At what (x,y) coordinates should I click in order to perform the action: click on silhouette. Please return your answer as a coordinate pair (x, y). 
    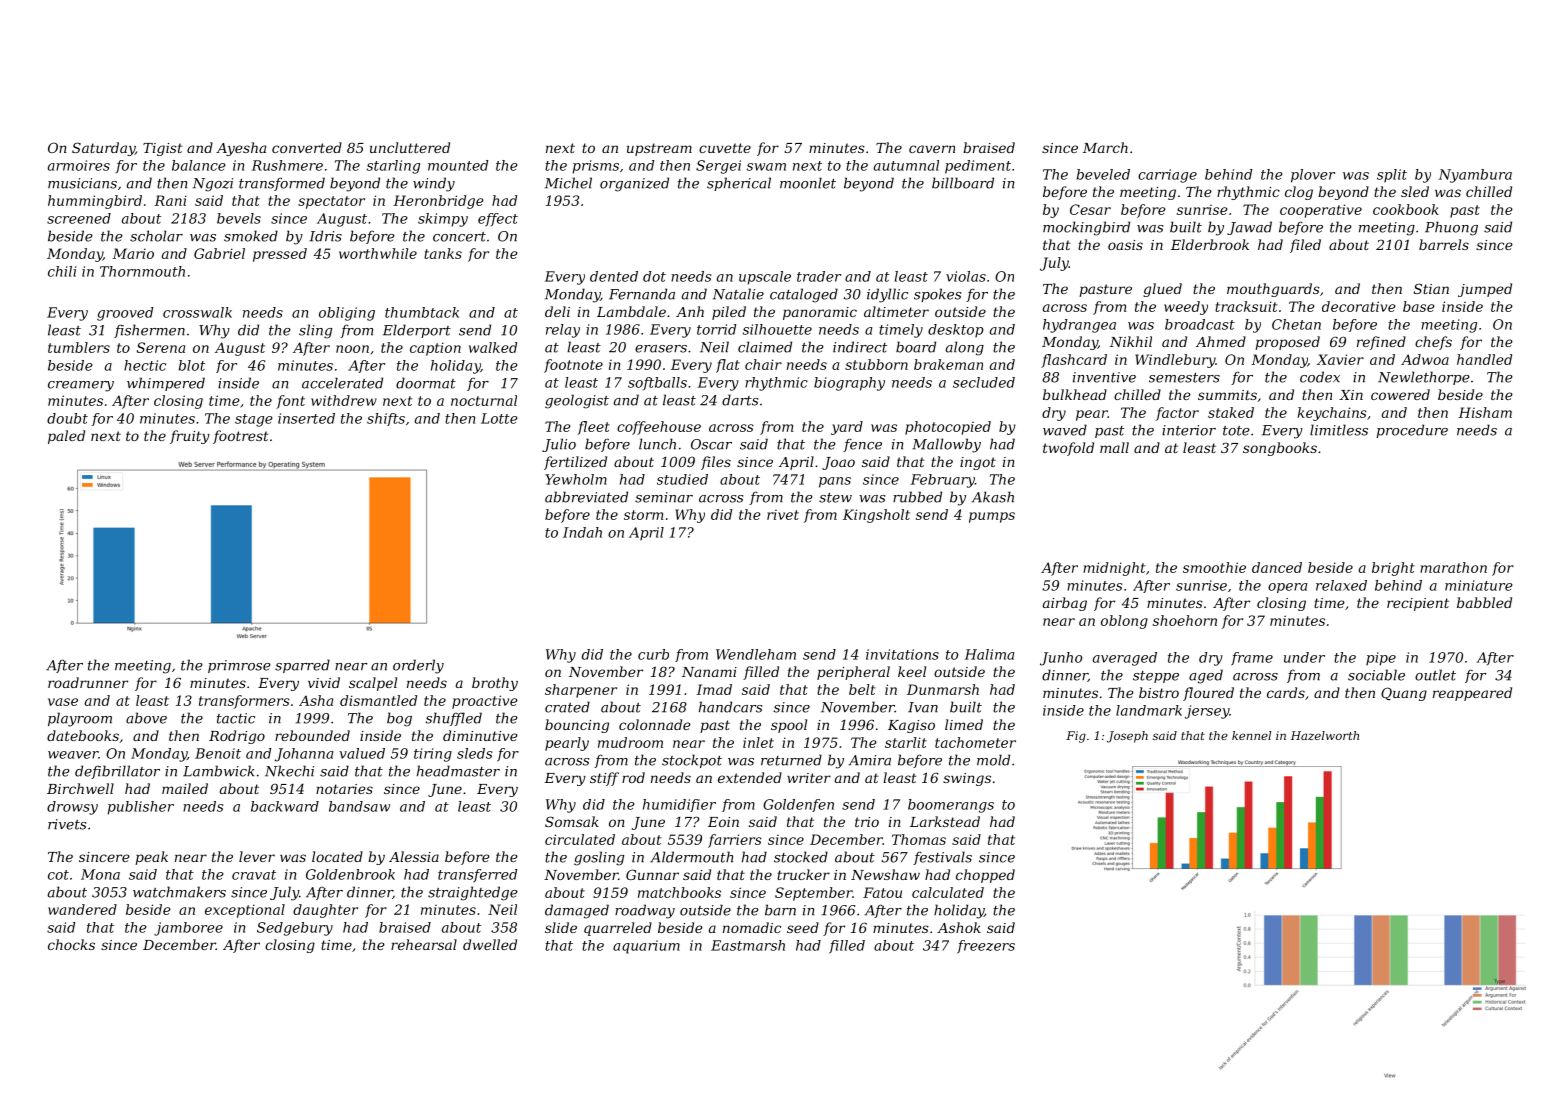
    Looking at the image, I should click on (777, 329).
